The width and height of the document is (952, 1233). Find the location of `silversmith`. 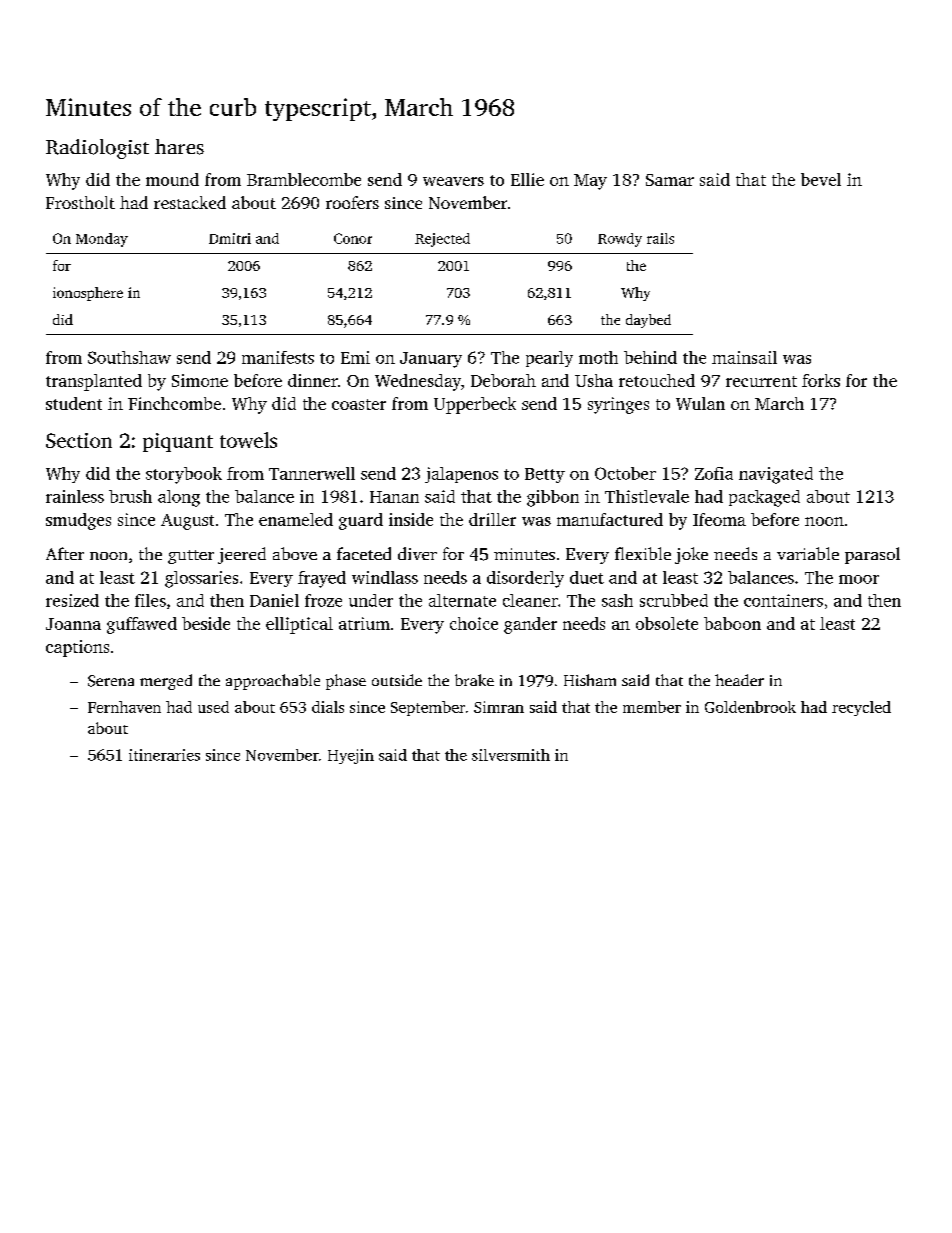

silversmith is located at coordinates (511, 755).
